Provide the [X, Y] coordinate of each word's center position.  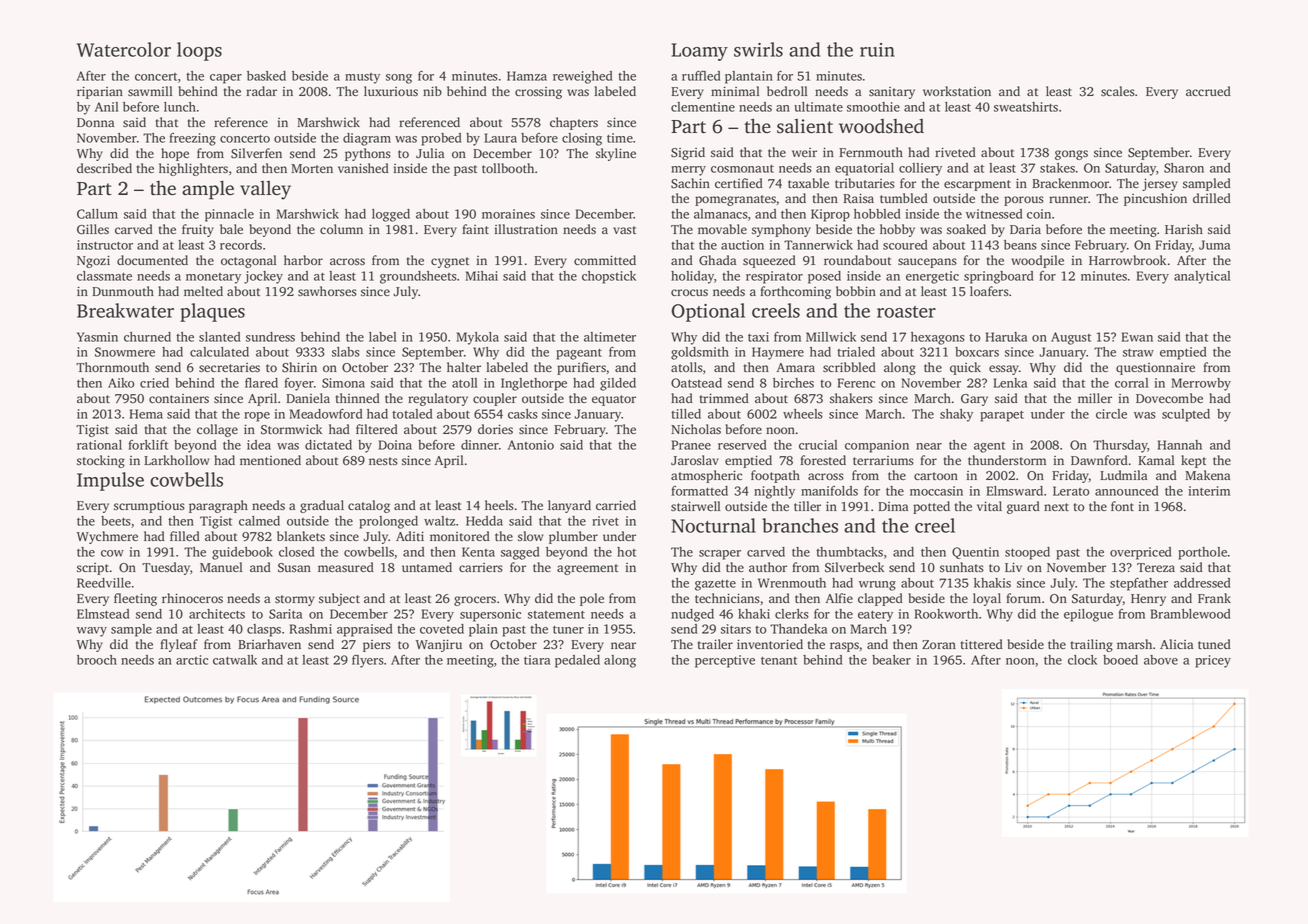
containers [179, 399]
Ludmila [1123, 475]
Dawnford [1099, 460]
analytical [1202, 277]
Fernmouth [871, 152]
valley [265, 190]
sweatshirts [1026, 107]
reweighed [583, 77]
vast [624, 230]
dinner [480, 445]
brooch [97, 660]
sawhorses [327, 291]
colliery [920, 169]
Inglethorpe [534, 384]
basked [266, 76]
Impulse [110, 481]
